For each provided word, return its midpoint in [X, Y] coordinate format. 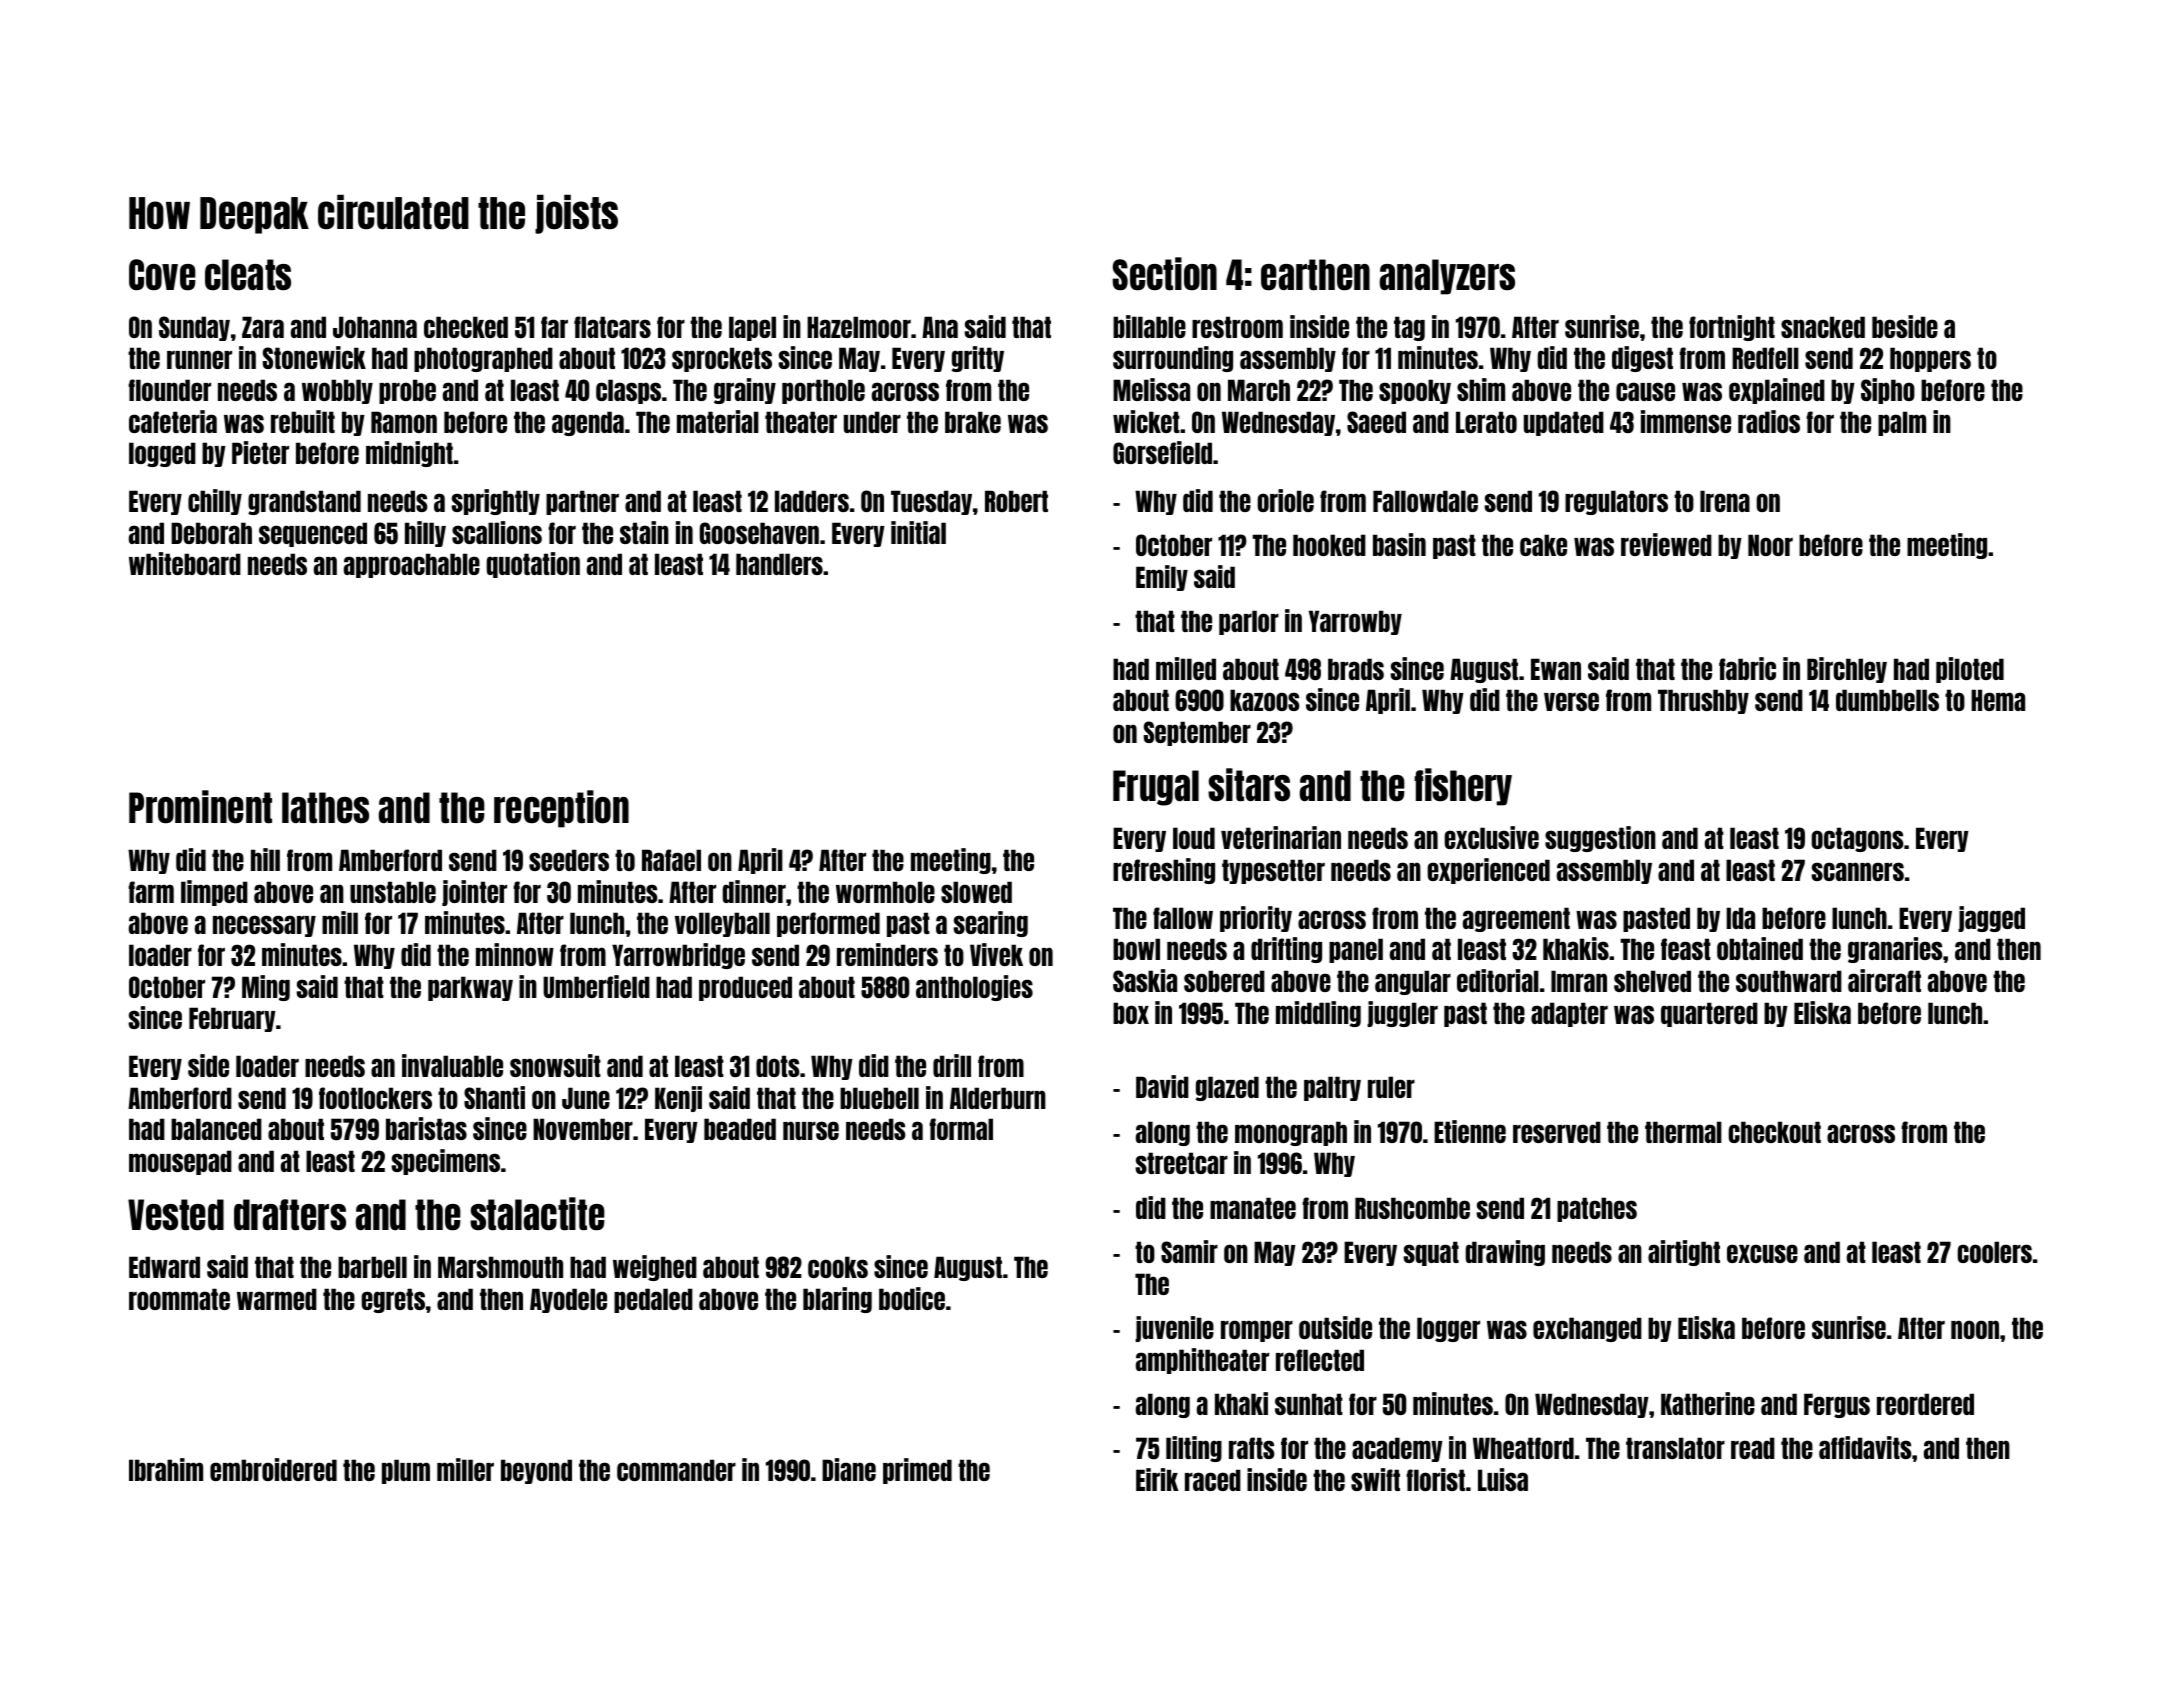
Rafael [671, 860]
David [1162, 1086]
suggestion [1600, 839]
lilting [1194, 1449]
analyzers [1447, 277]
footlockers [375, 1098]
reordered [1925, 1404]
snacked [1823, 327]
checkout [1774, 1132]
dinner [754, 891]
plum [406, 1471]
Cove [162, 275]
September [1197, 733]
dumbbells [1887, 700]
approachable [412, 565]
